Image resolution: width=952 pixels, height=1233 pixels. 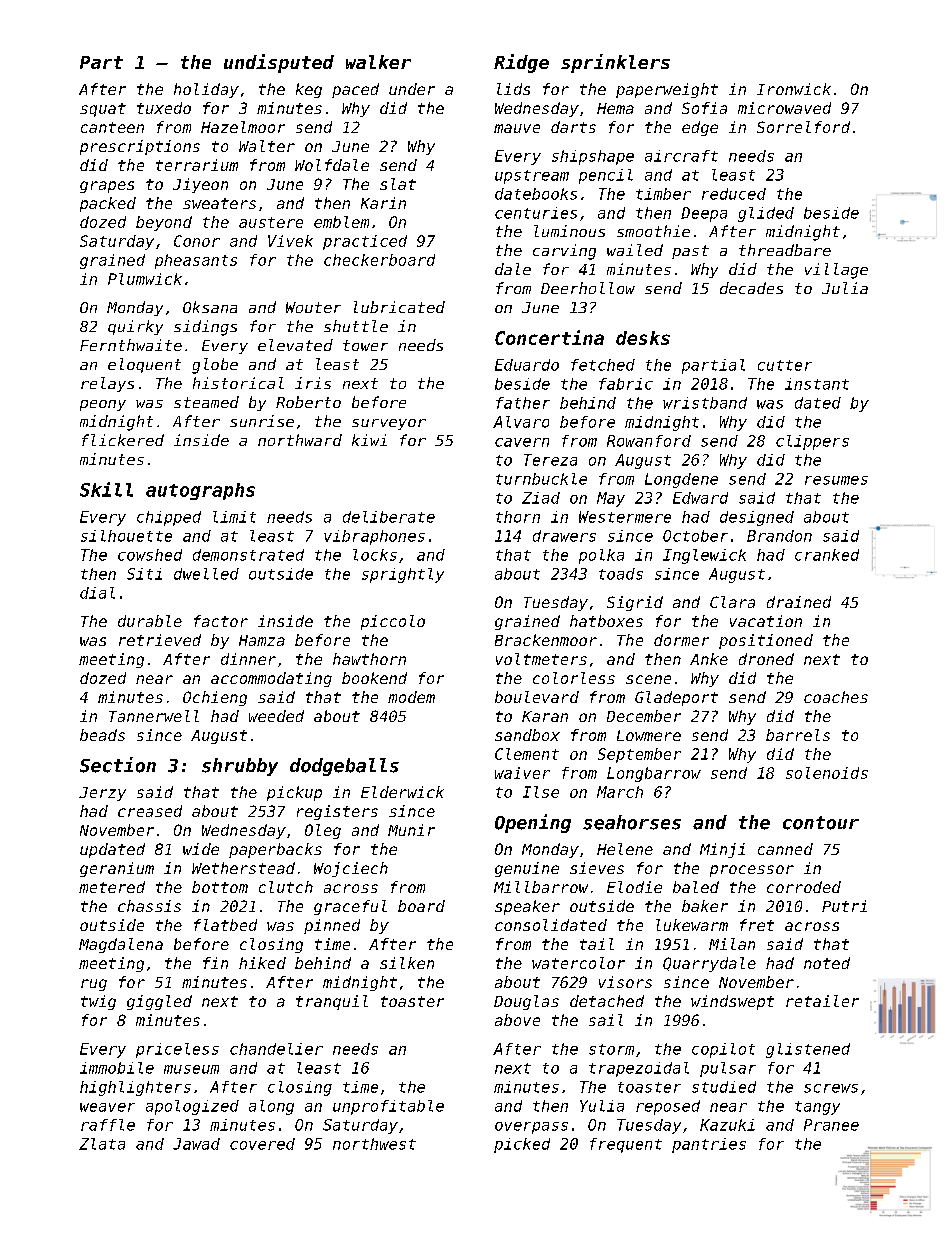 What do you see at coordinates (402, 792) in the screenshot?
I see `Elderwick` at bounding box center [402, 792].
